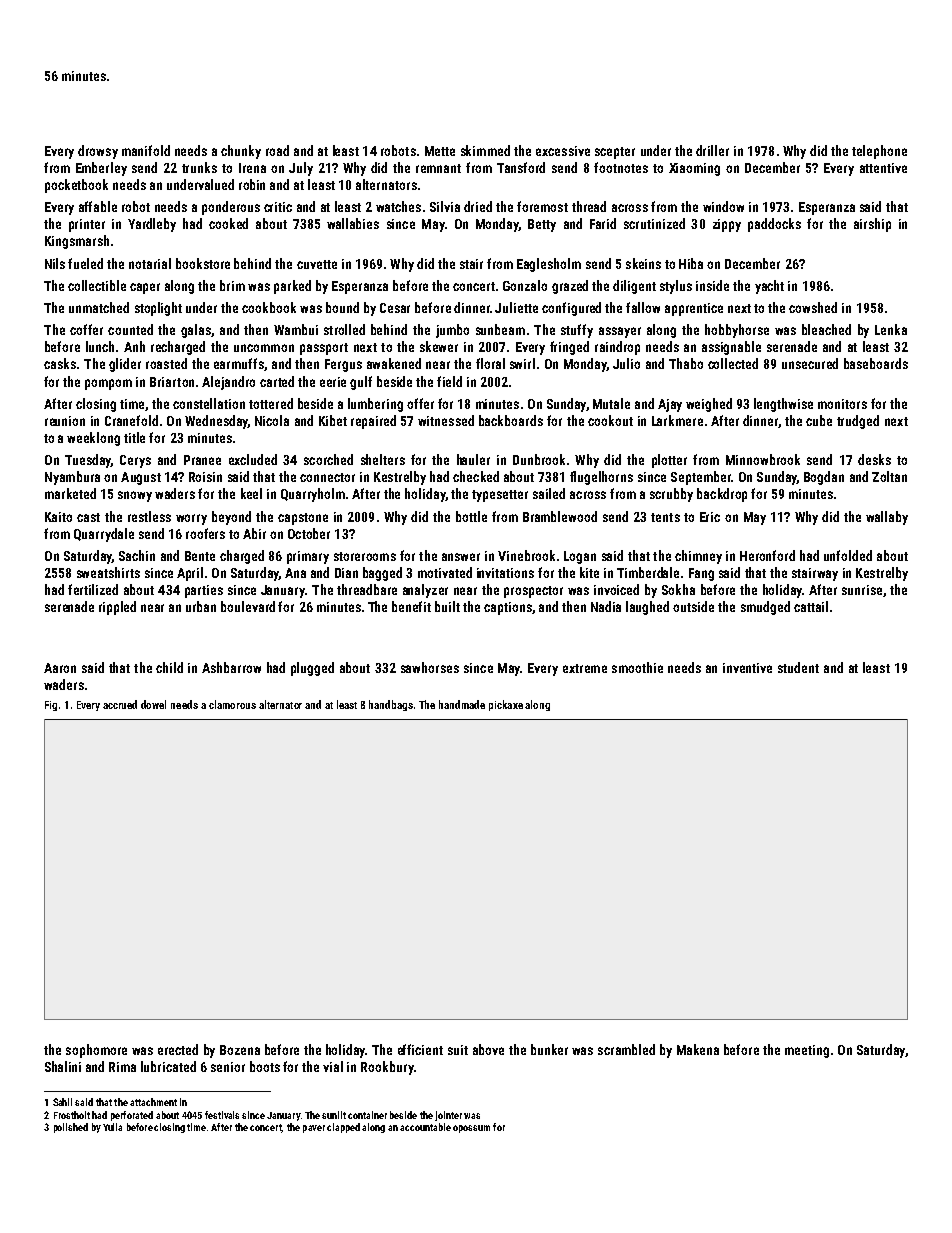 The image size is (952, 1233). I want to click on inventive, so click(747, 668).
